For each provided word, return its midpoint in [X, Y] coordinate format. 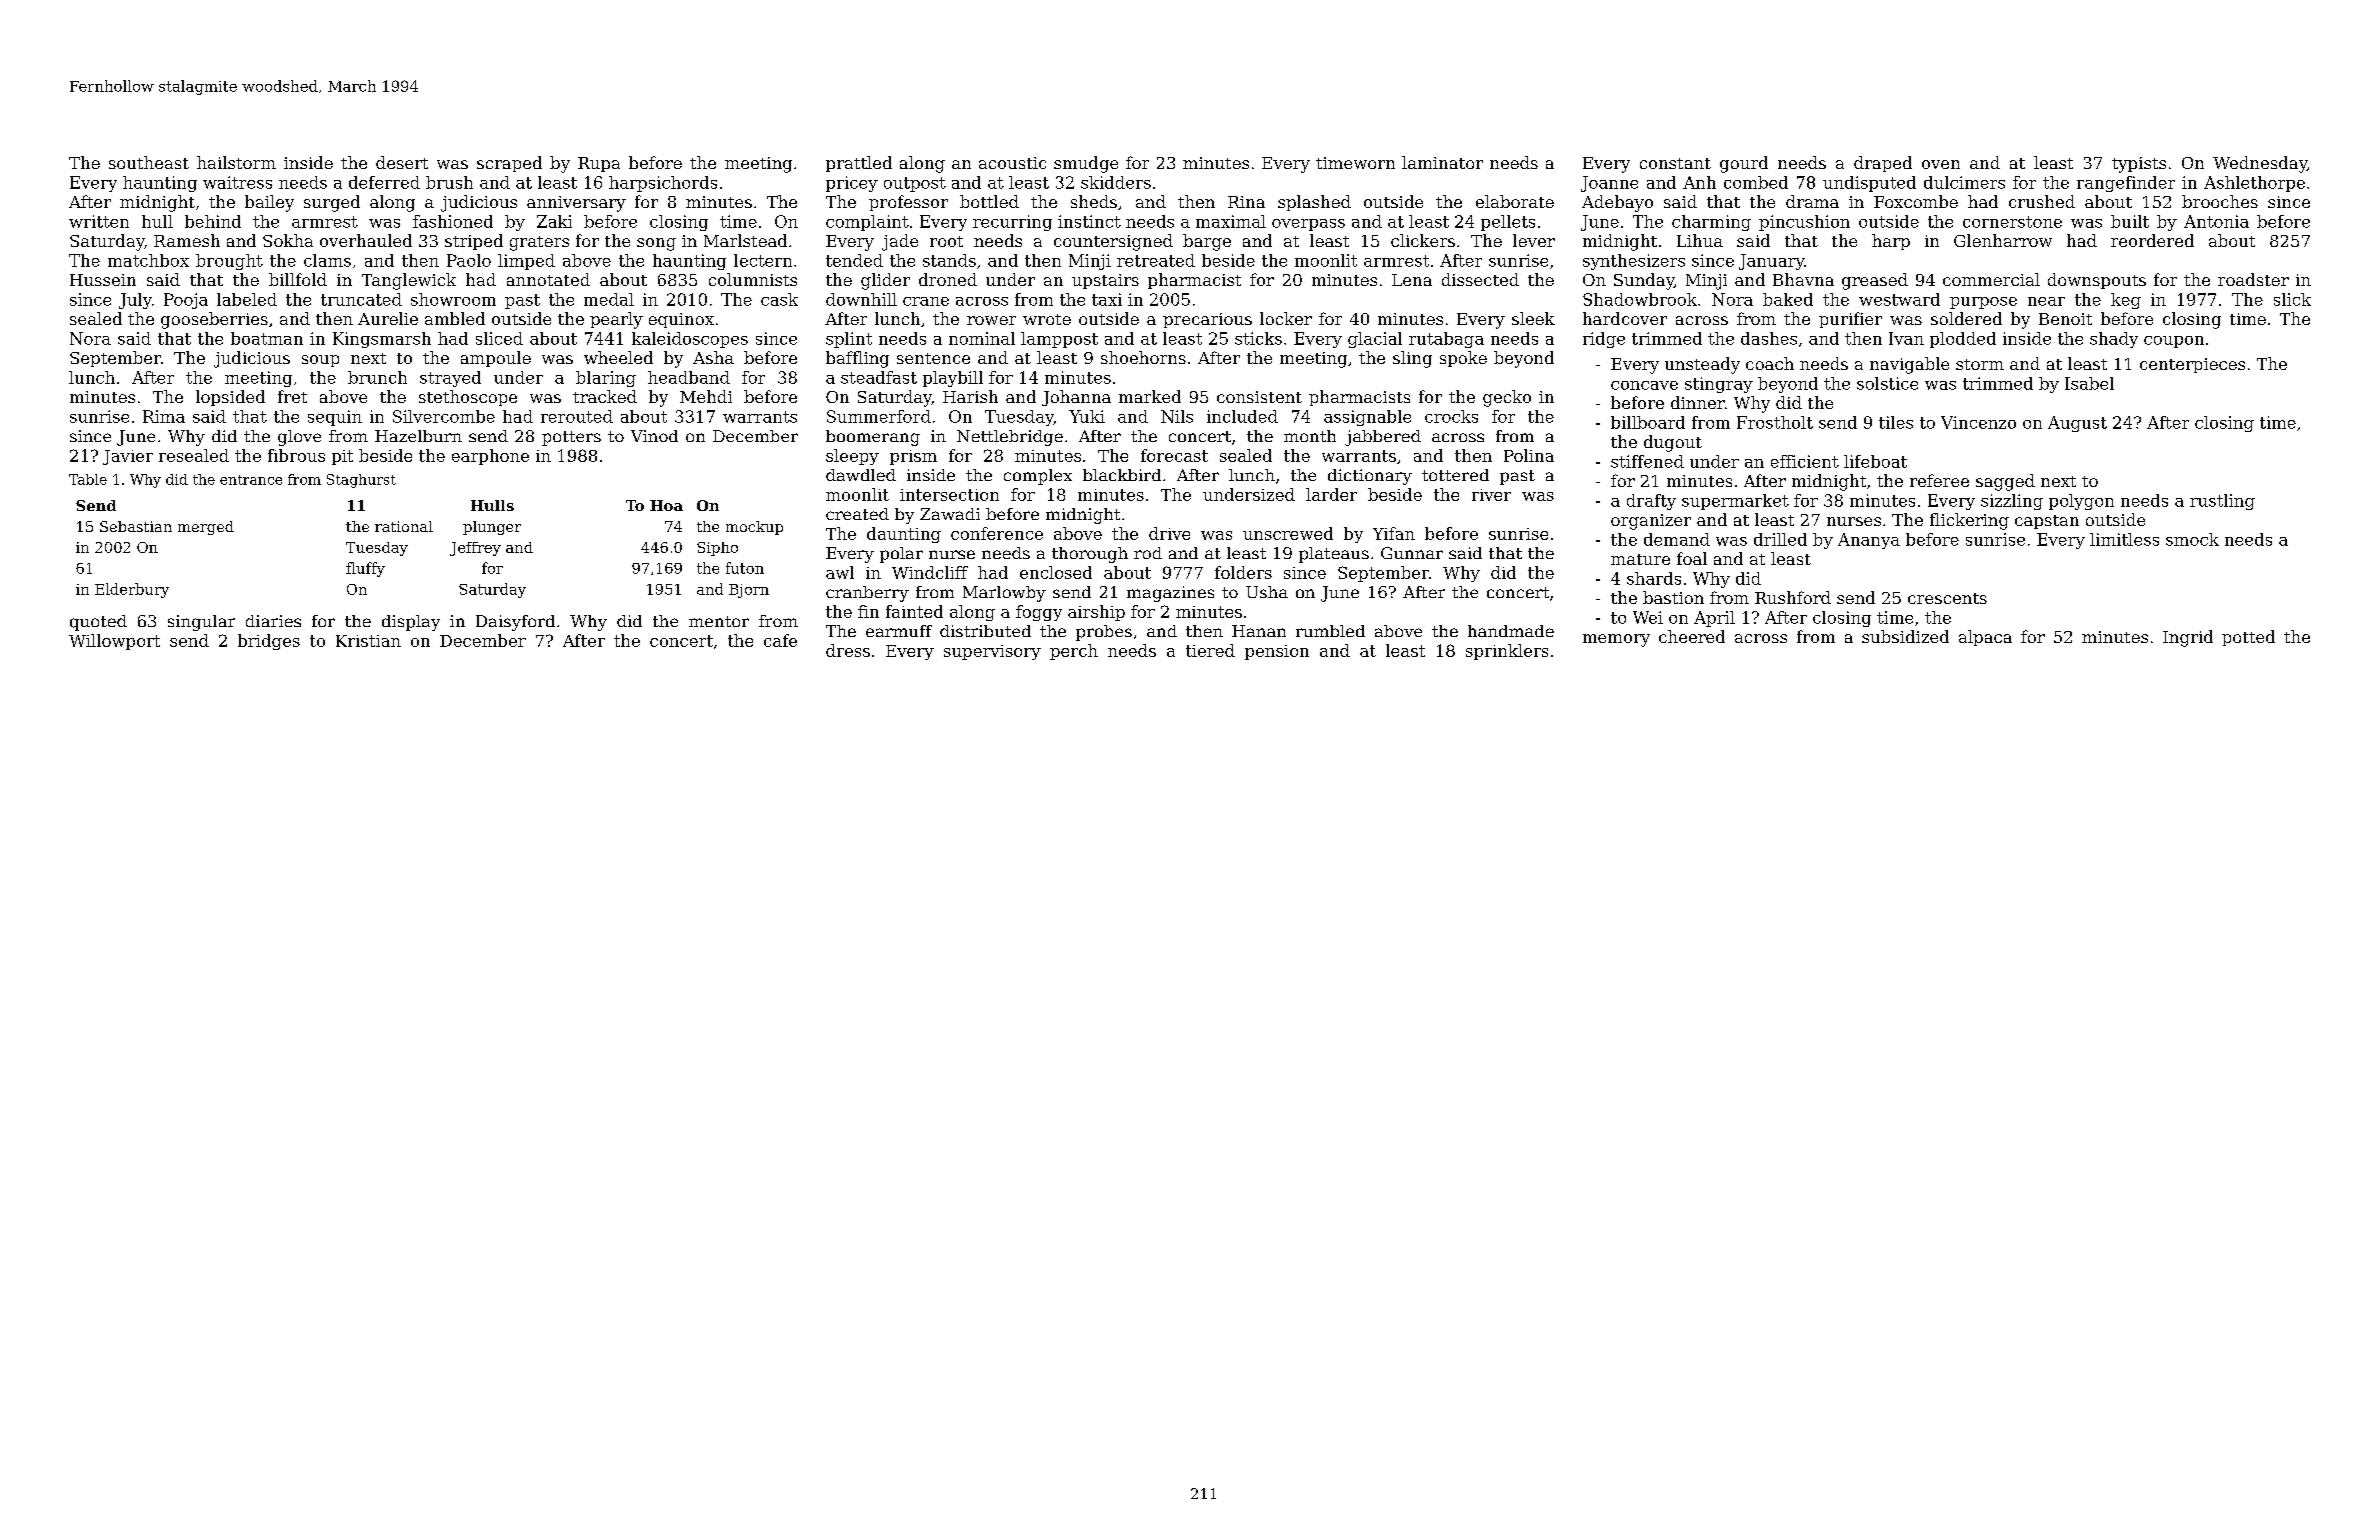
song [656, 244]
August [2077, 424]
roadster [2253, 279]
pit [342, 457]
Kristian [368, 641]
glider [885, 281]
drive [1169, 533]
